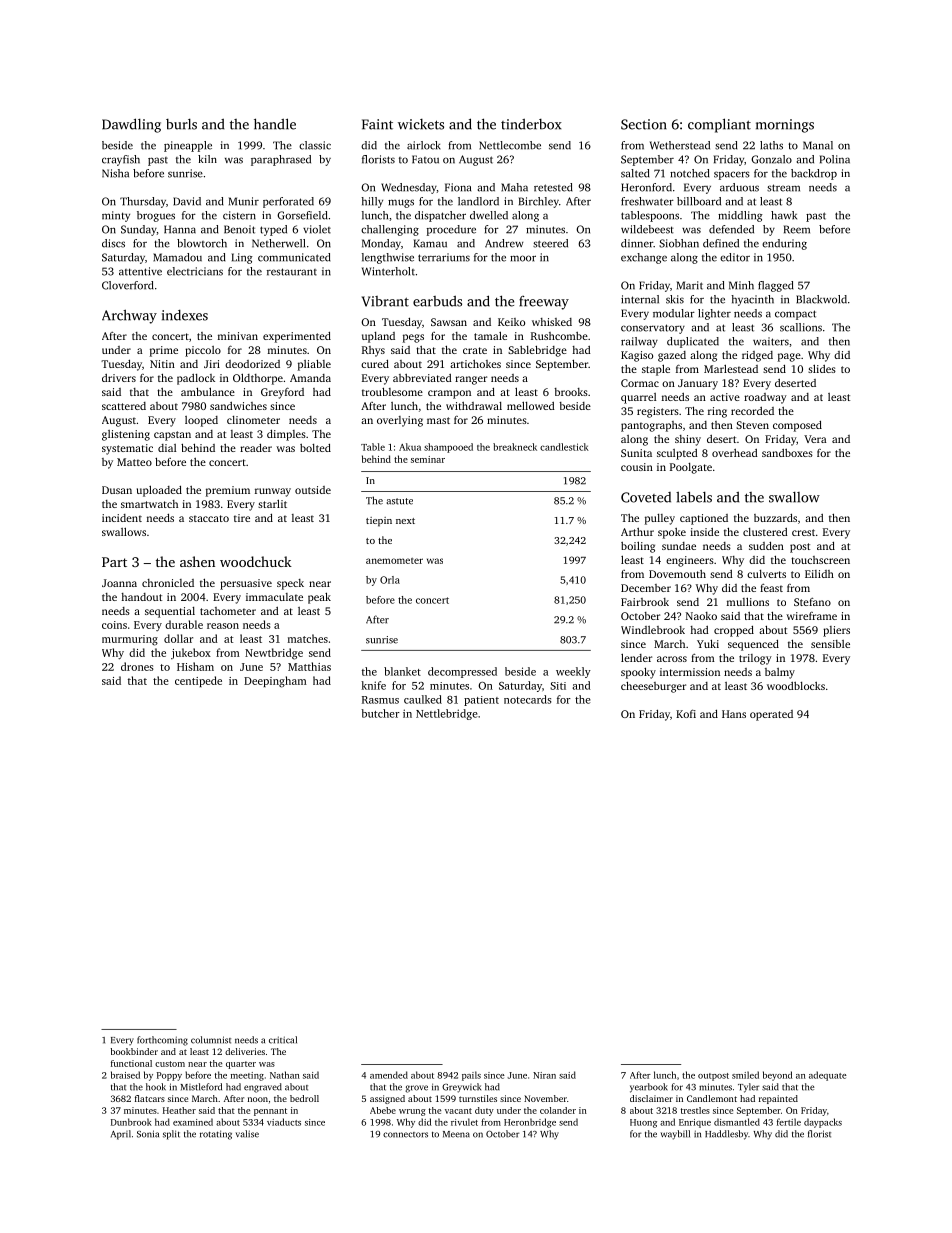 The width and height of the screenshot is (952, 1233). Describe the element at coordinates (422, 378) in the screenshot. I see `abbreviated` at that location.
